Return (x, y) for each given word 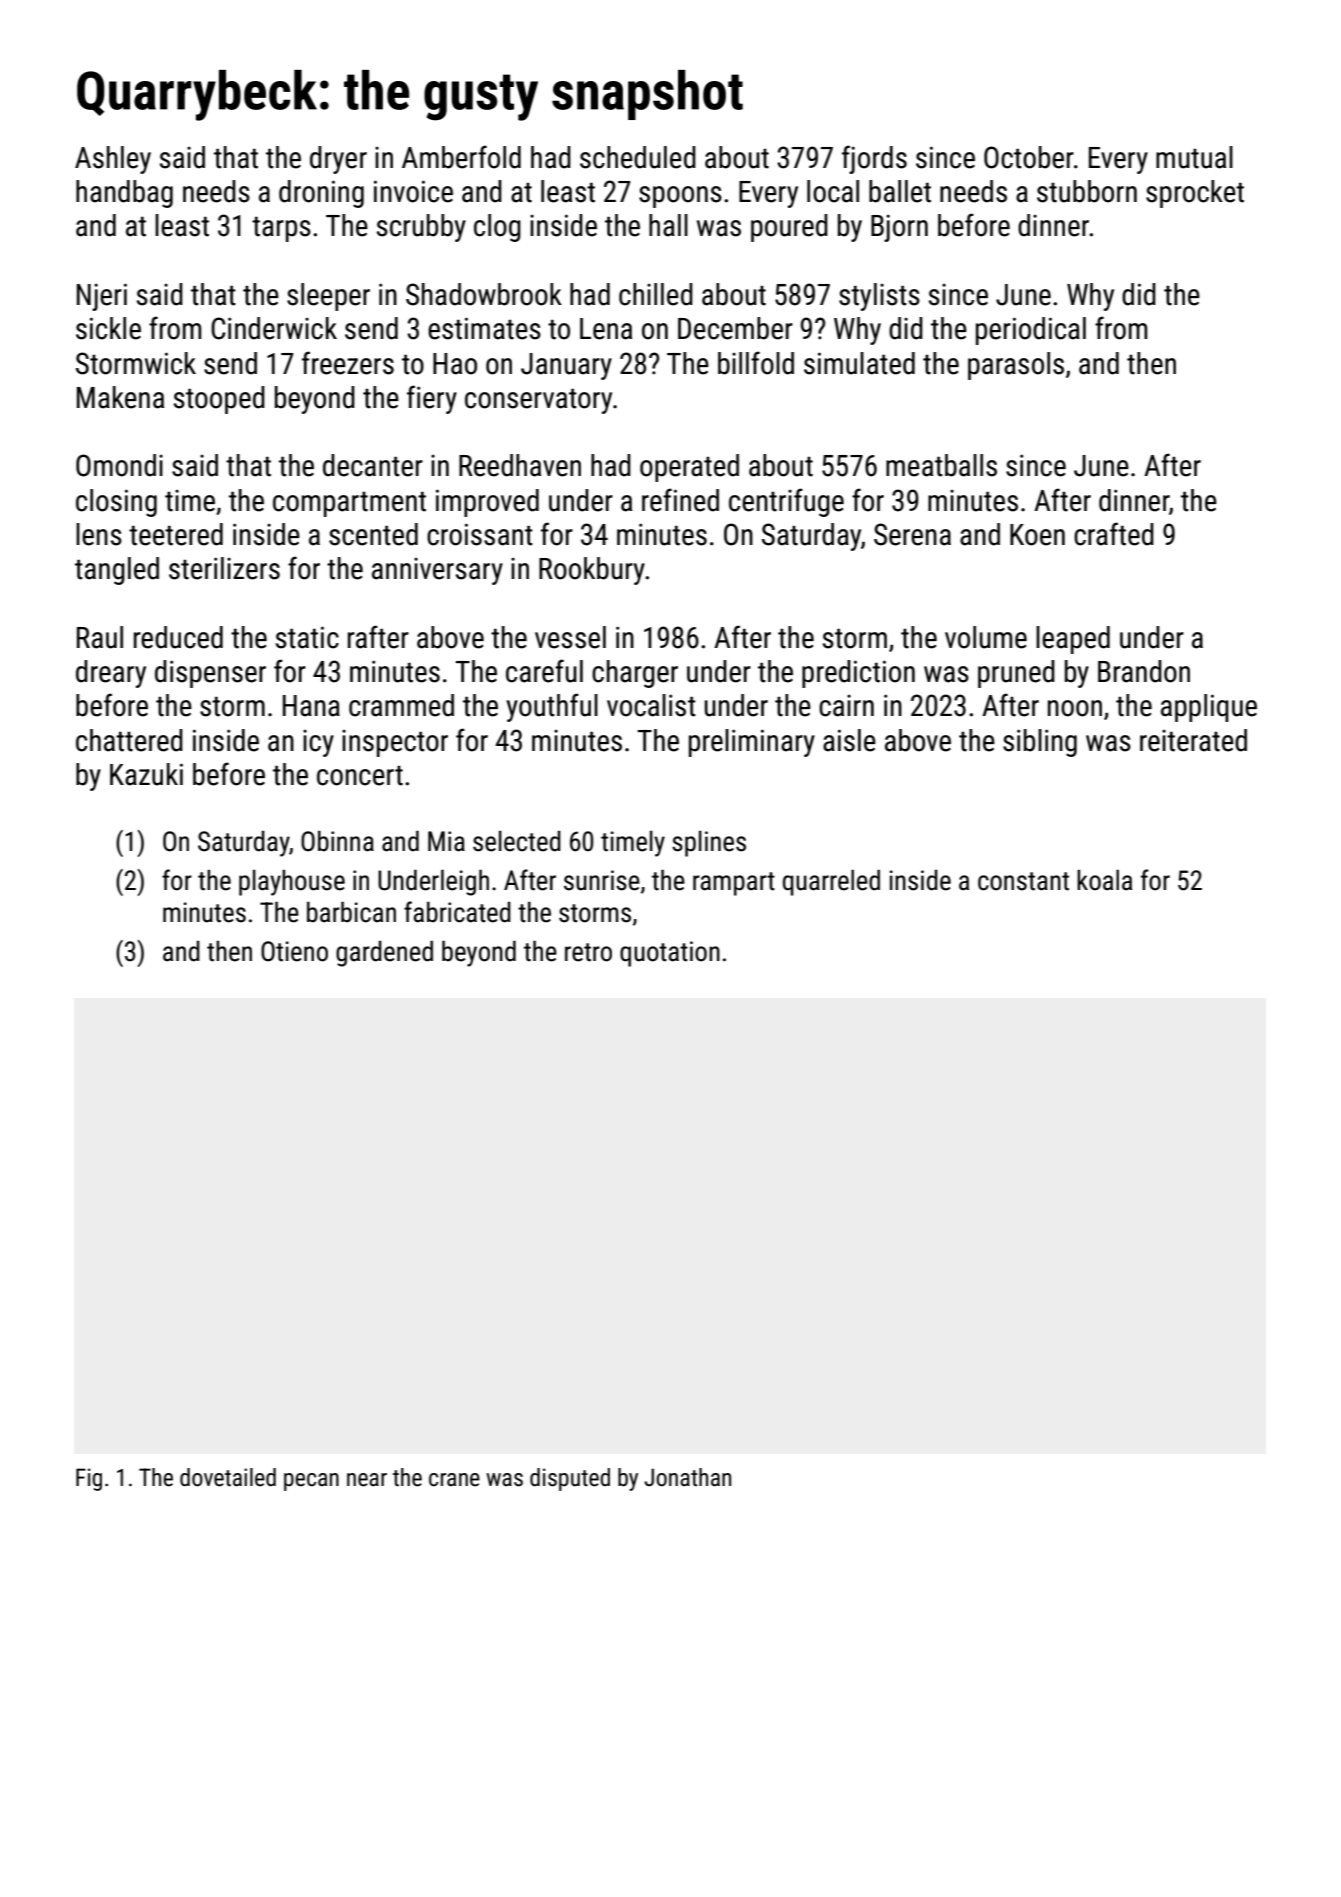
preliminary (752, 743)
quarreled (831, 883)
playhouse (292, 883)
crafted (1114, 534)
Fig (89, 1479)
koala (1104, 880)
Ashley (113, 160)
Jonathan (687, 1477)
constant (1023, 881)
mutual (1194, 157)
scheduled (638, 157)
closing (116, 503)
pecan (311, 1482)
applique (1209, 708)
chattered (129, 740)
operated (689, 468)
